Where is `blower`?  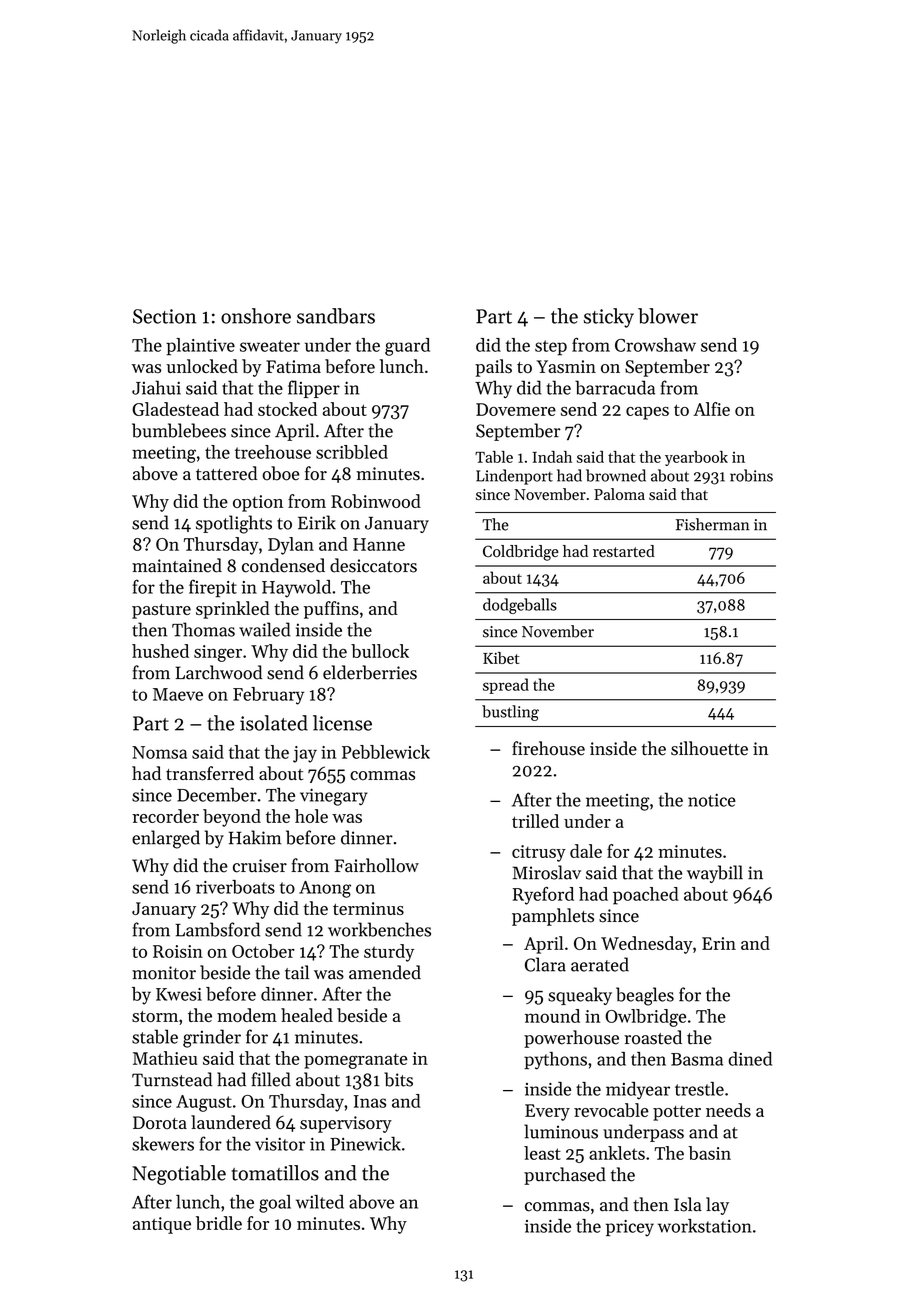 blower is located at coordinates (668, 316).
